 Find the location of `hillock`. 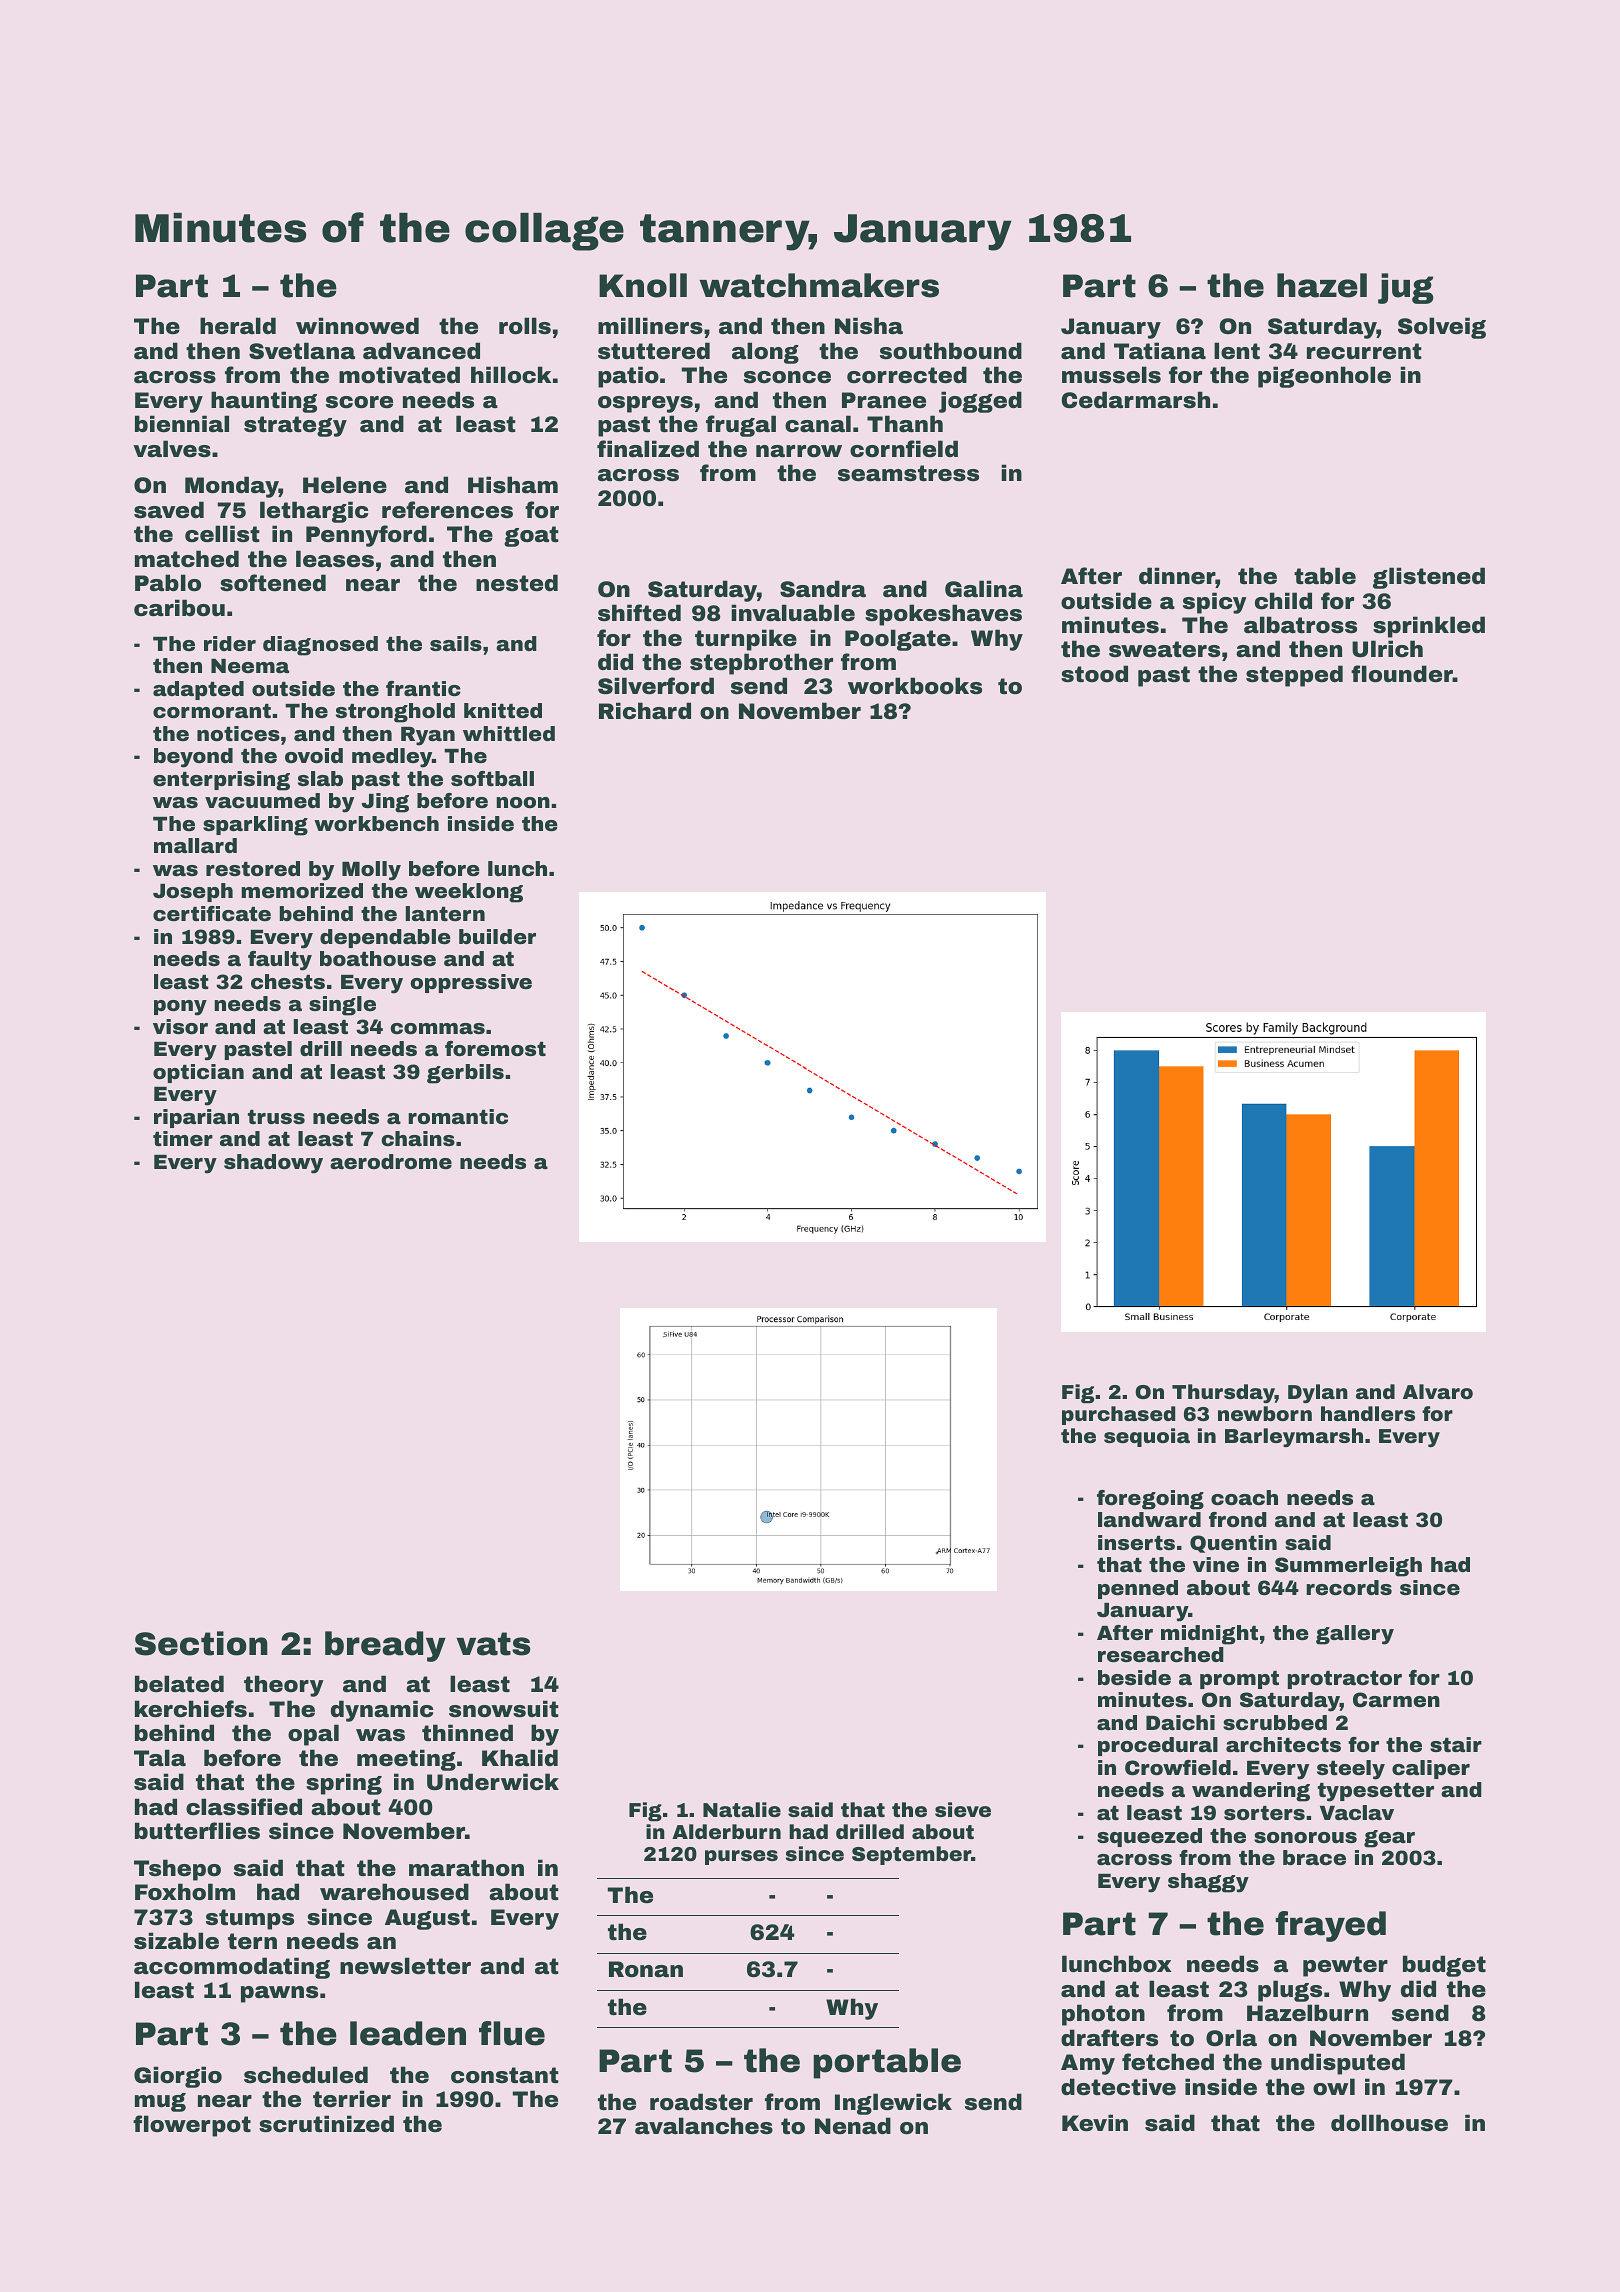

hillock is located at coordinates (511, 375).
